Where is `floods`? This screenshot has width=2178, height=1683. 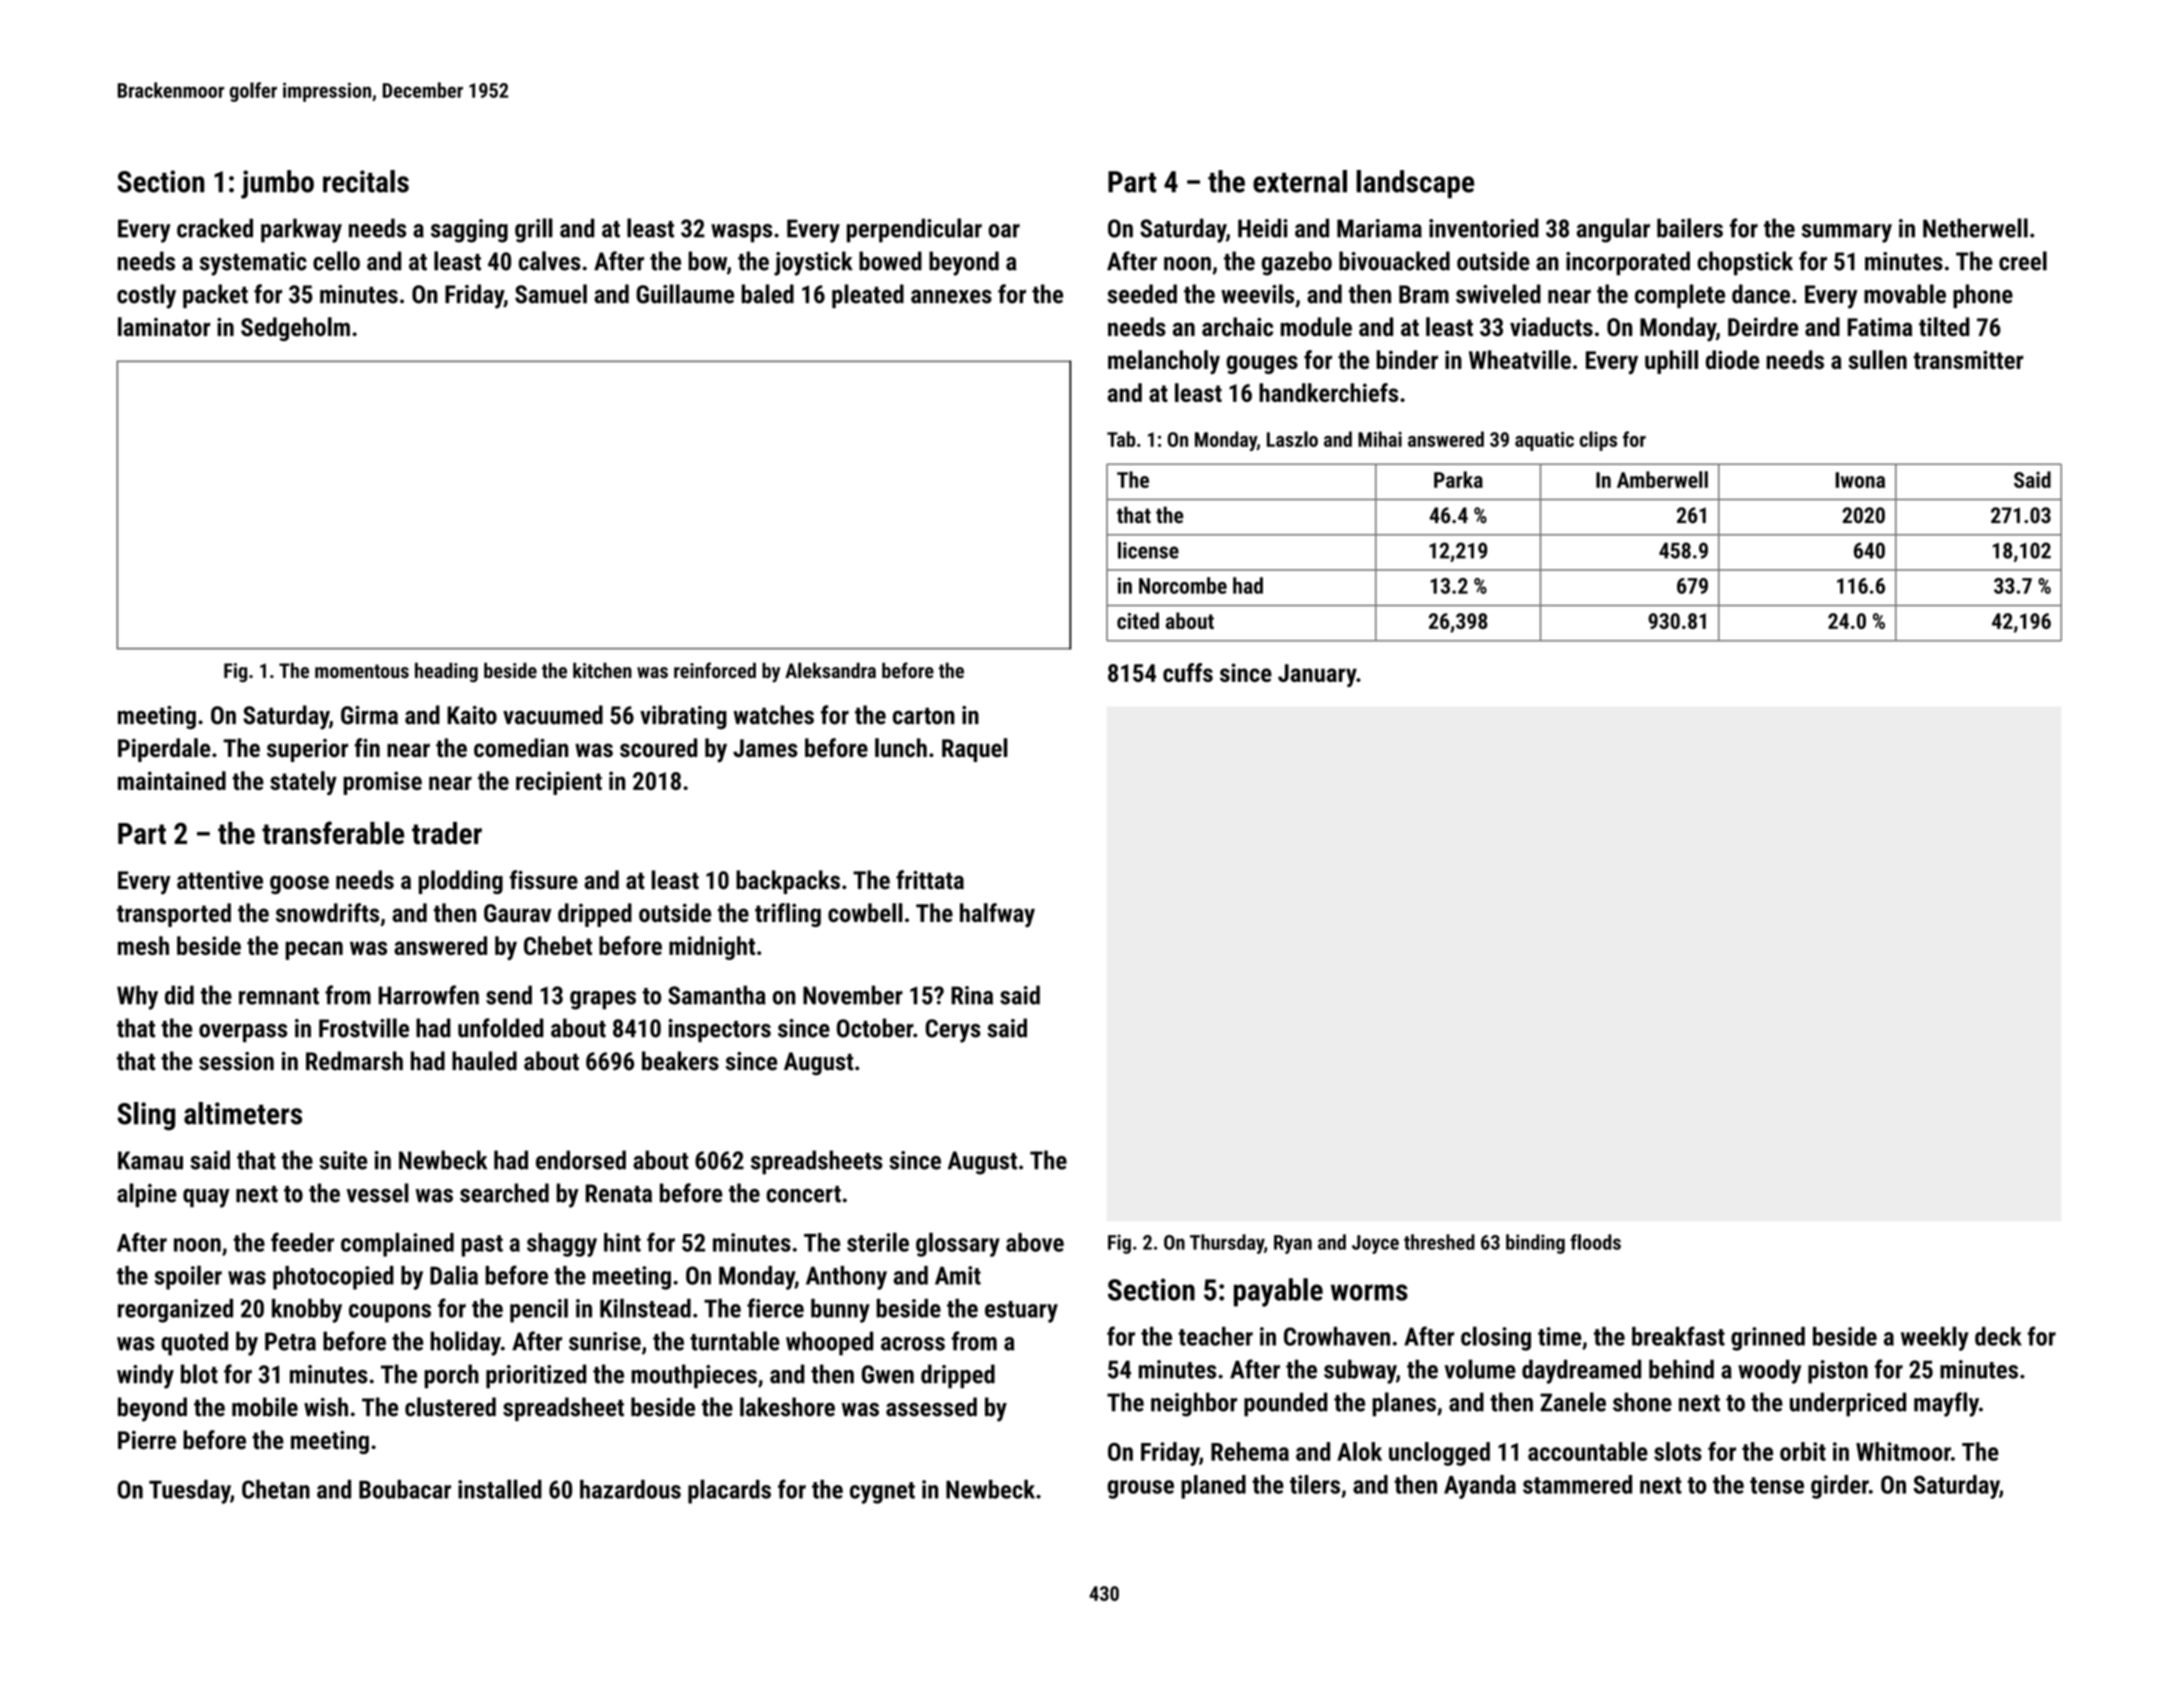
floods is located at coordinates (1595, 1242).
